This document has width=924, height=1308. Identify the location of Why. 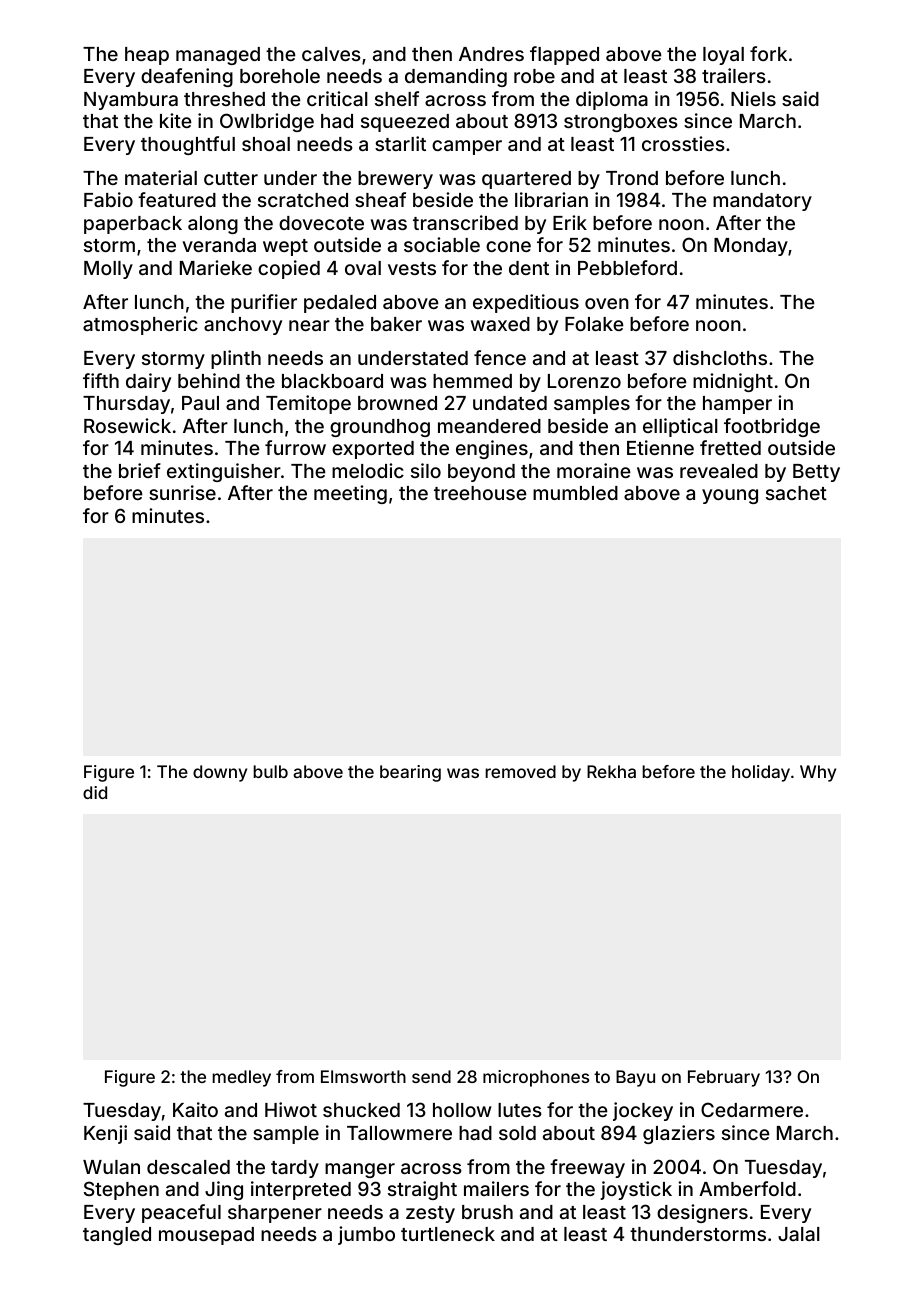
(818, 773).
